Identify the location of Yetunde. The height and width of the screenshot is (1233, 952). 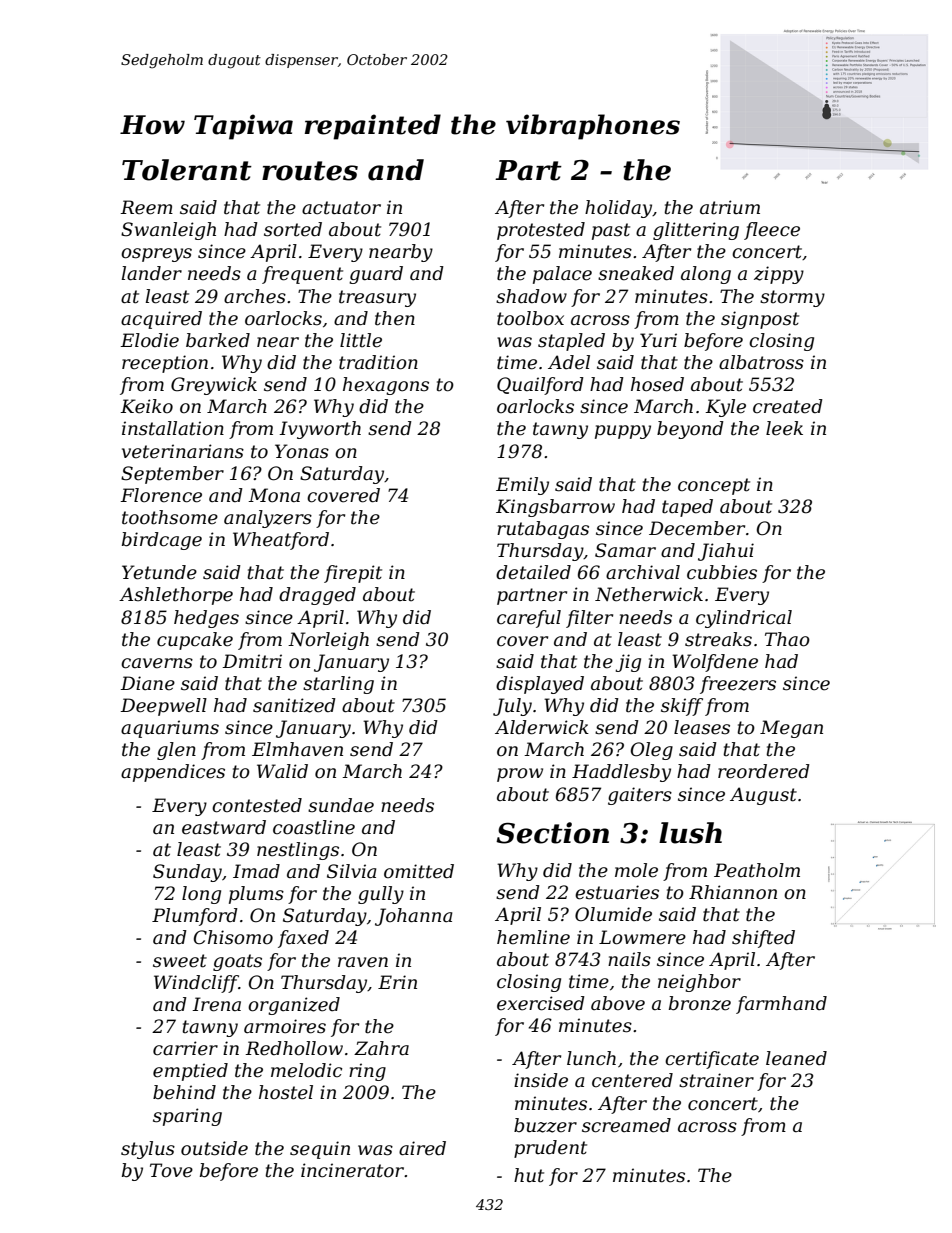
(159, 572).
